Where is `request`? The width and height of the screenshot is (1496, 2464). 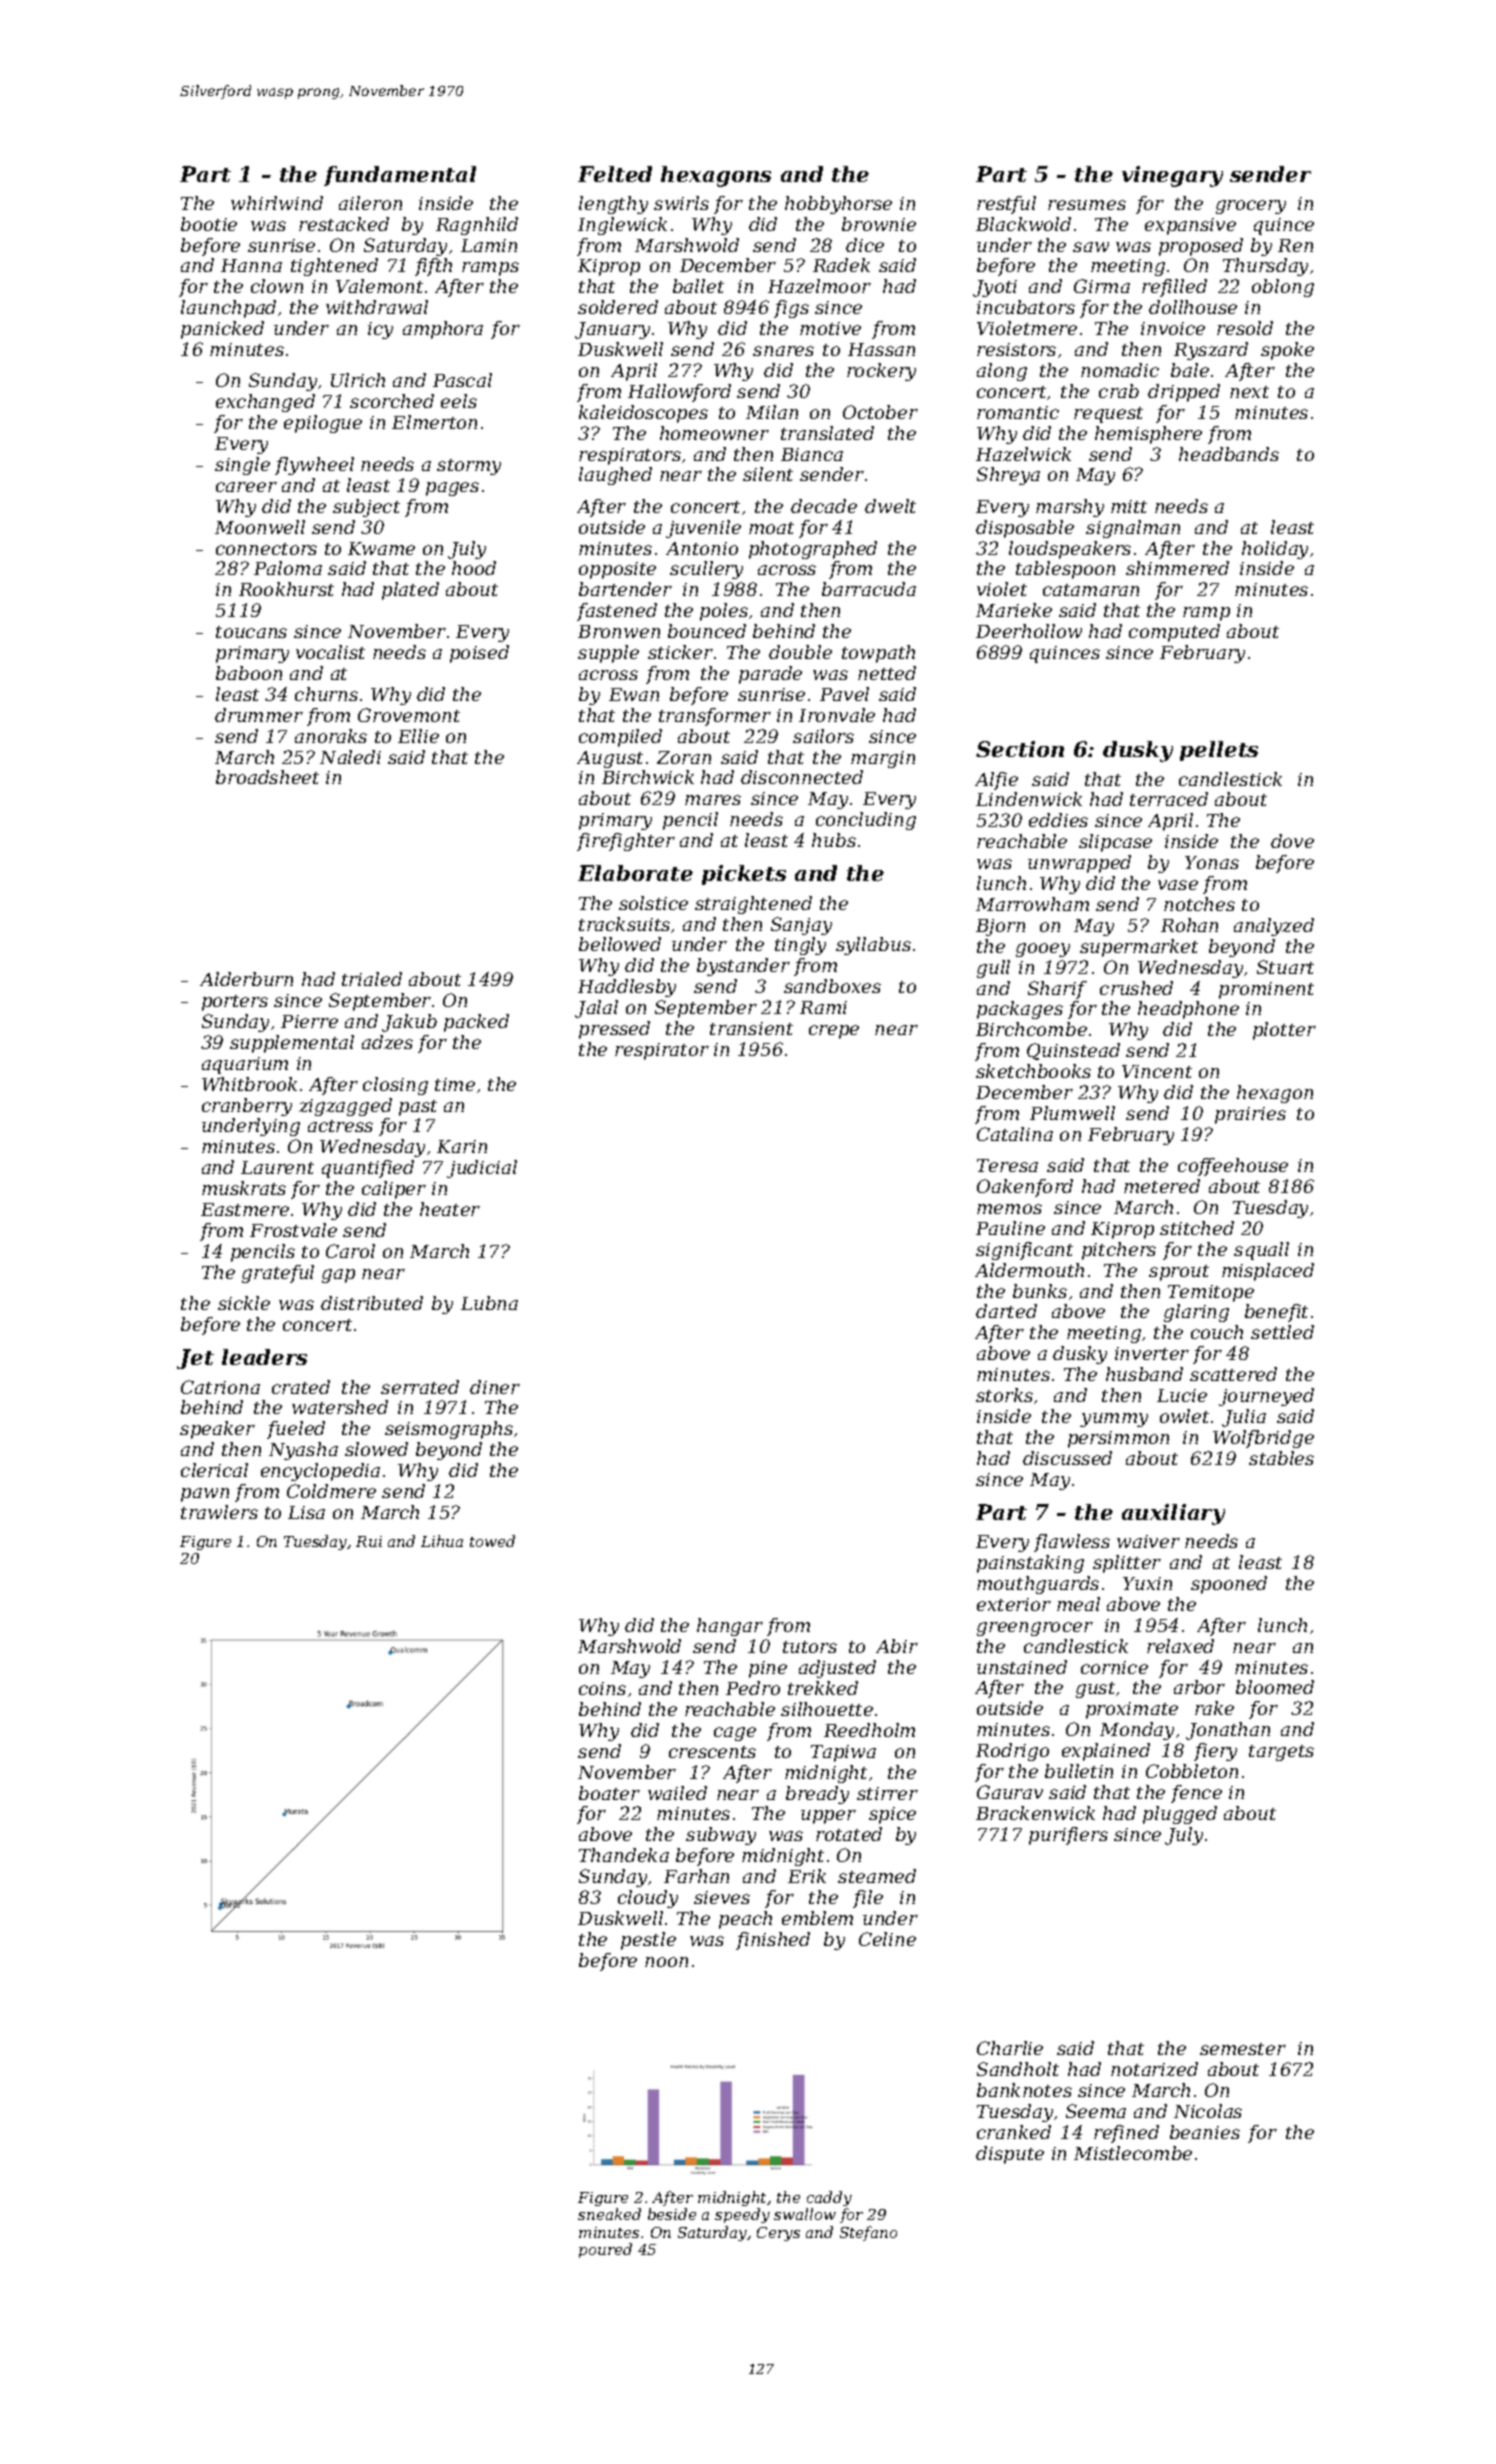 request is located at coordinates (1108, 415).
